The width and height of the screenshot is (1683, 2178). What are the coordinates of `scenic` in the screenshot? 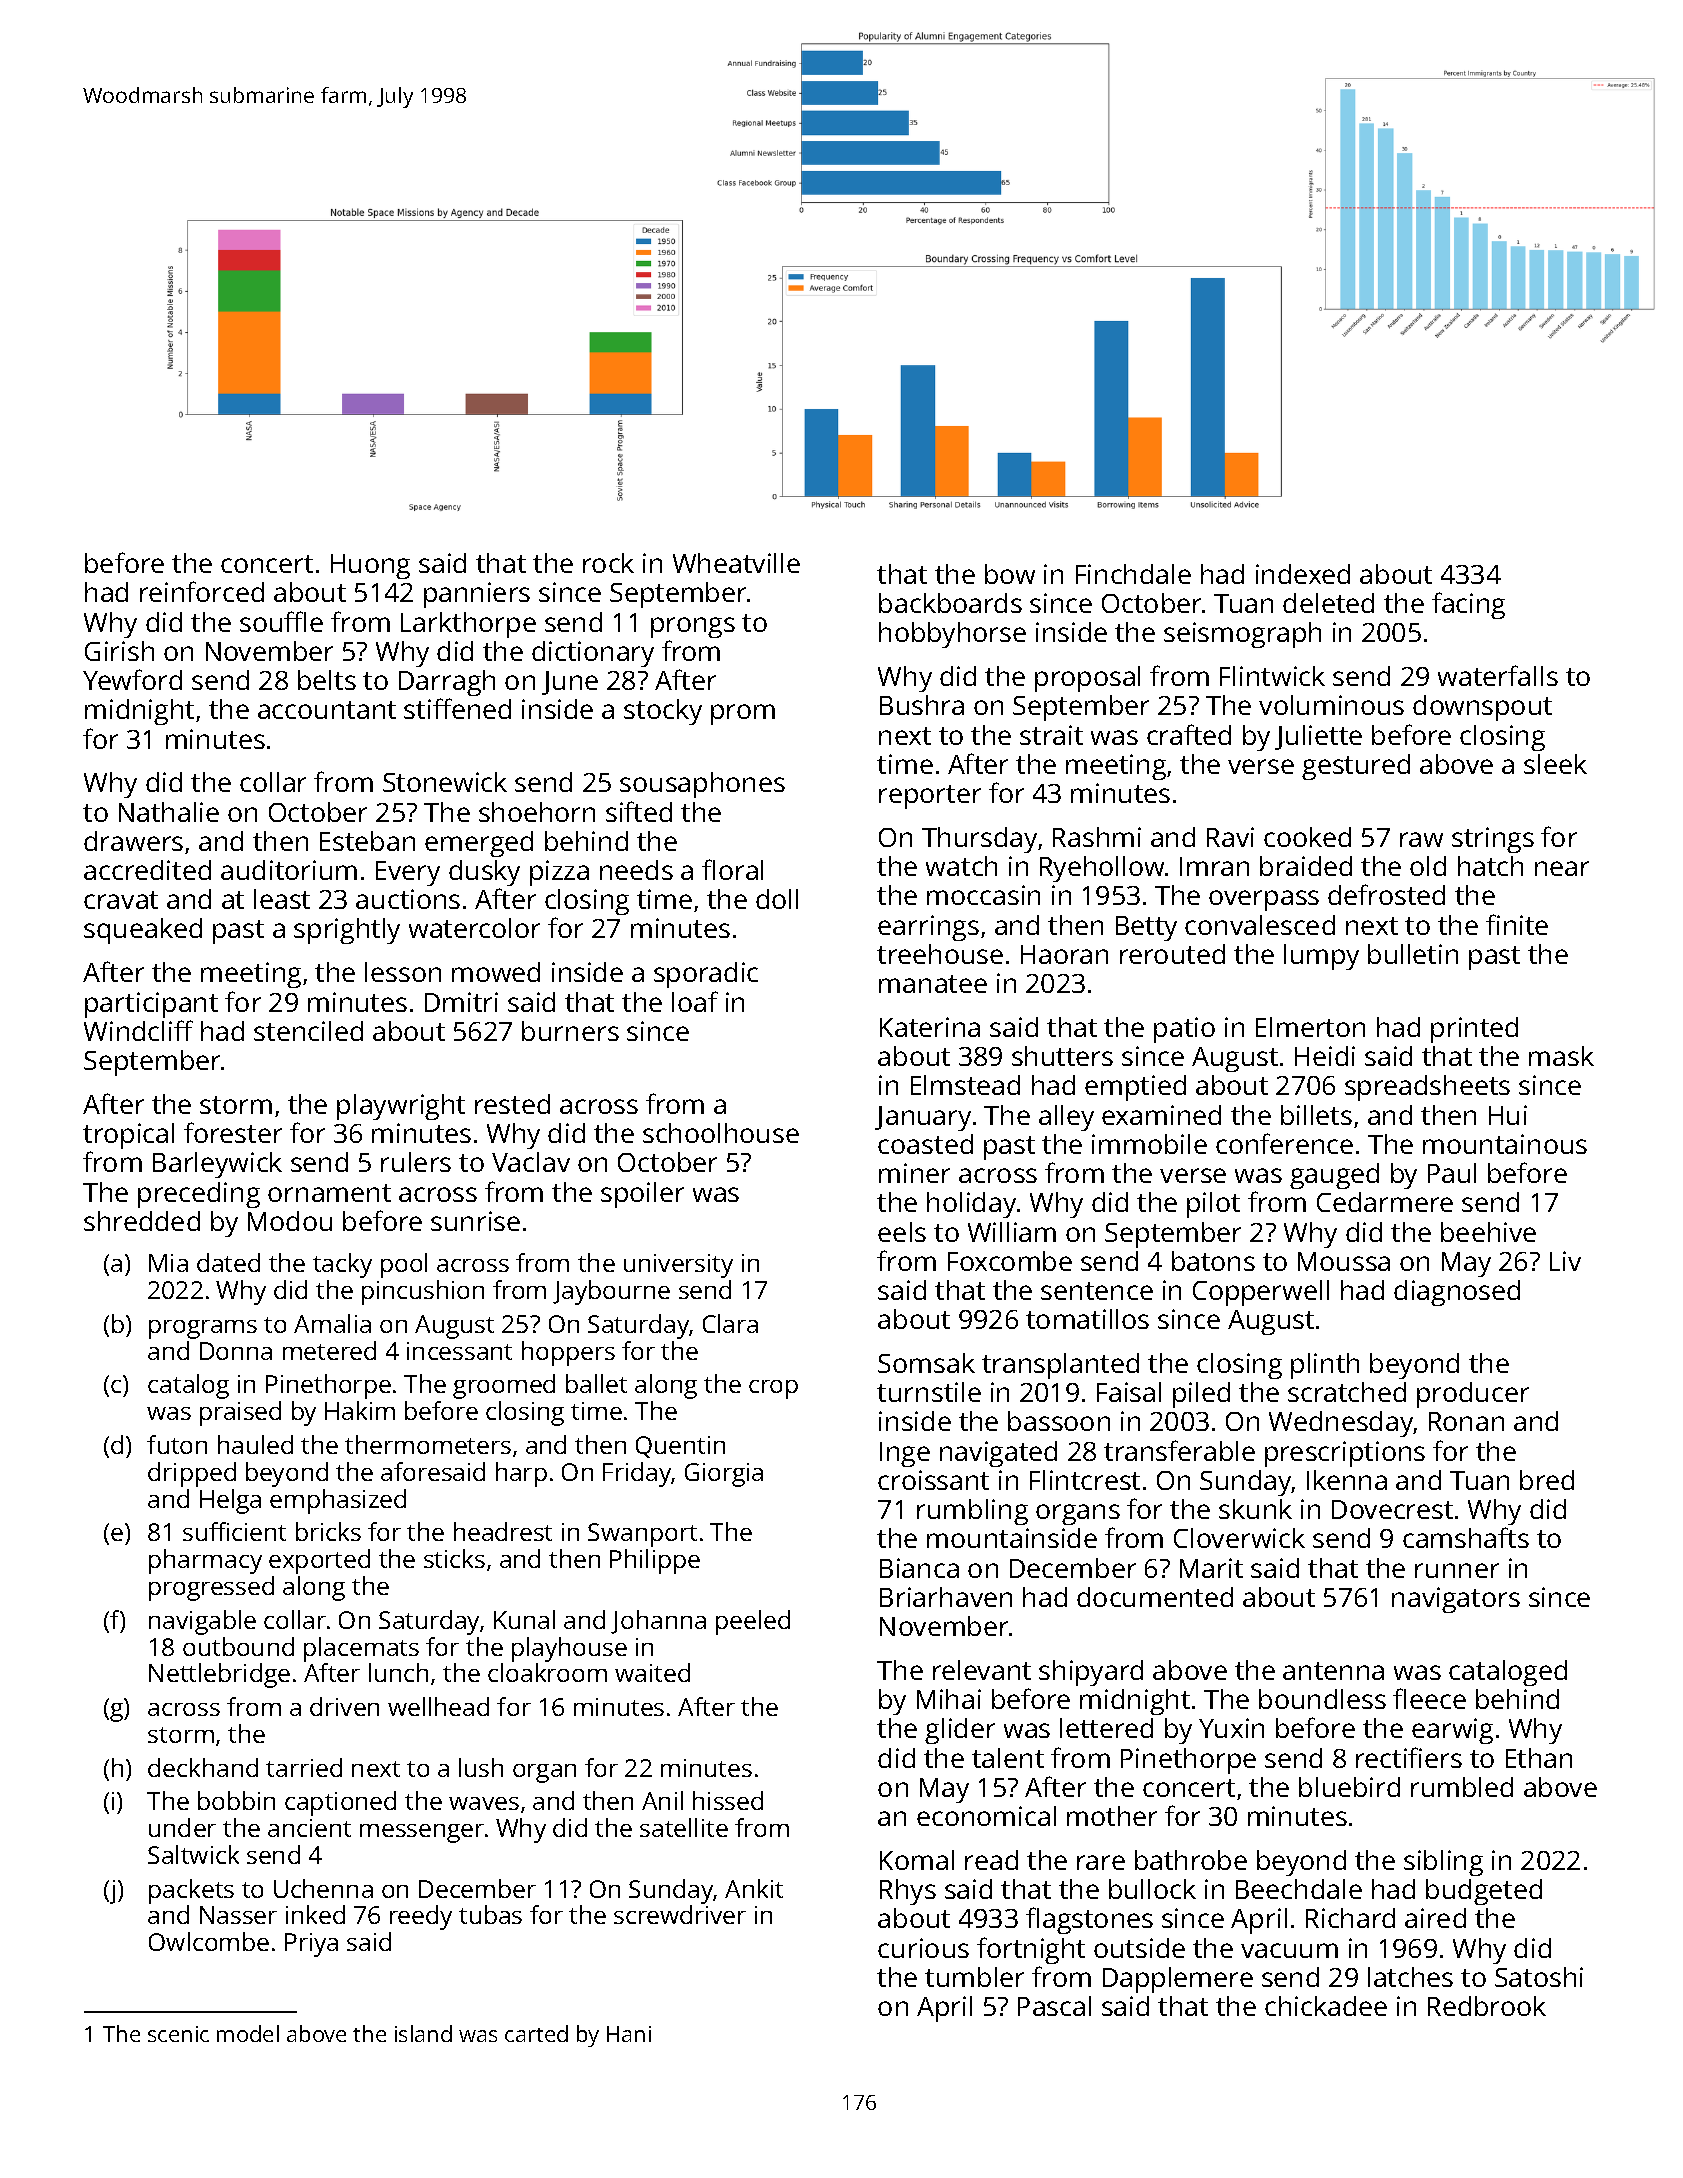 It's located at (178, 2034).
